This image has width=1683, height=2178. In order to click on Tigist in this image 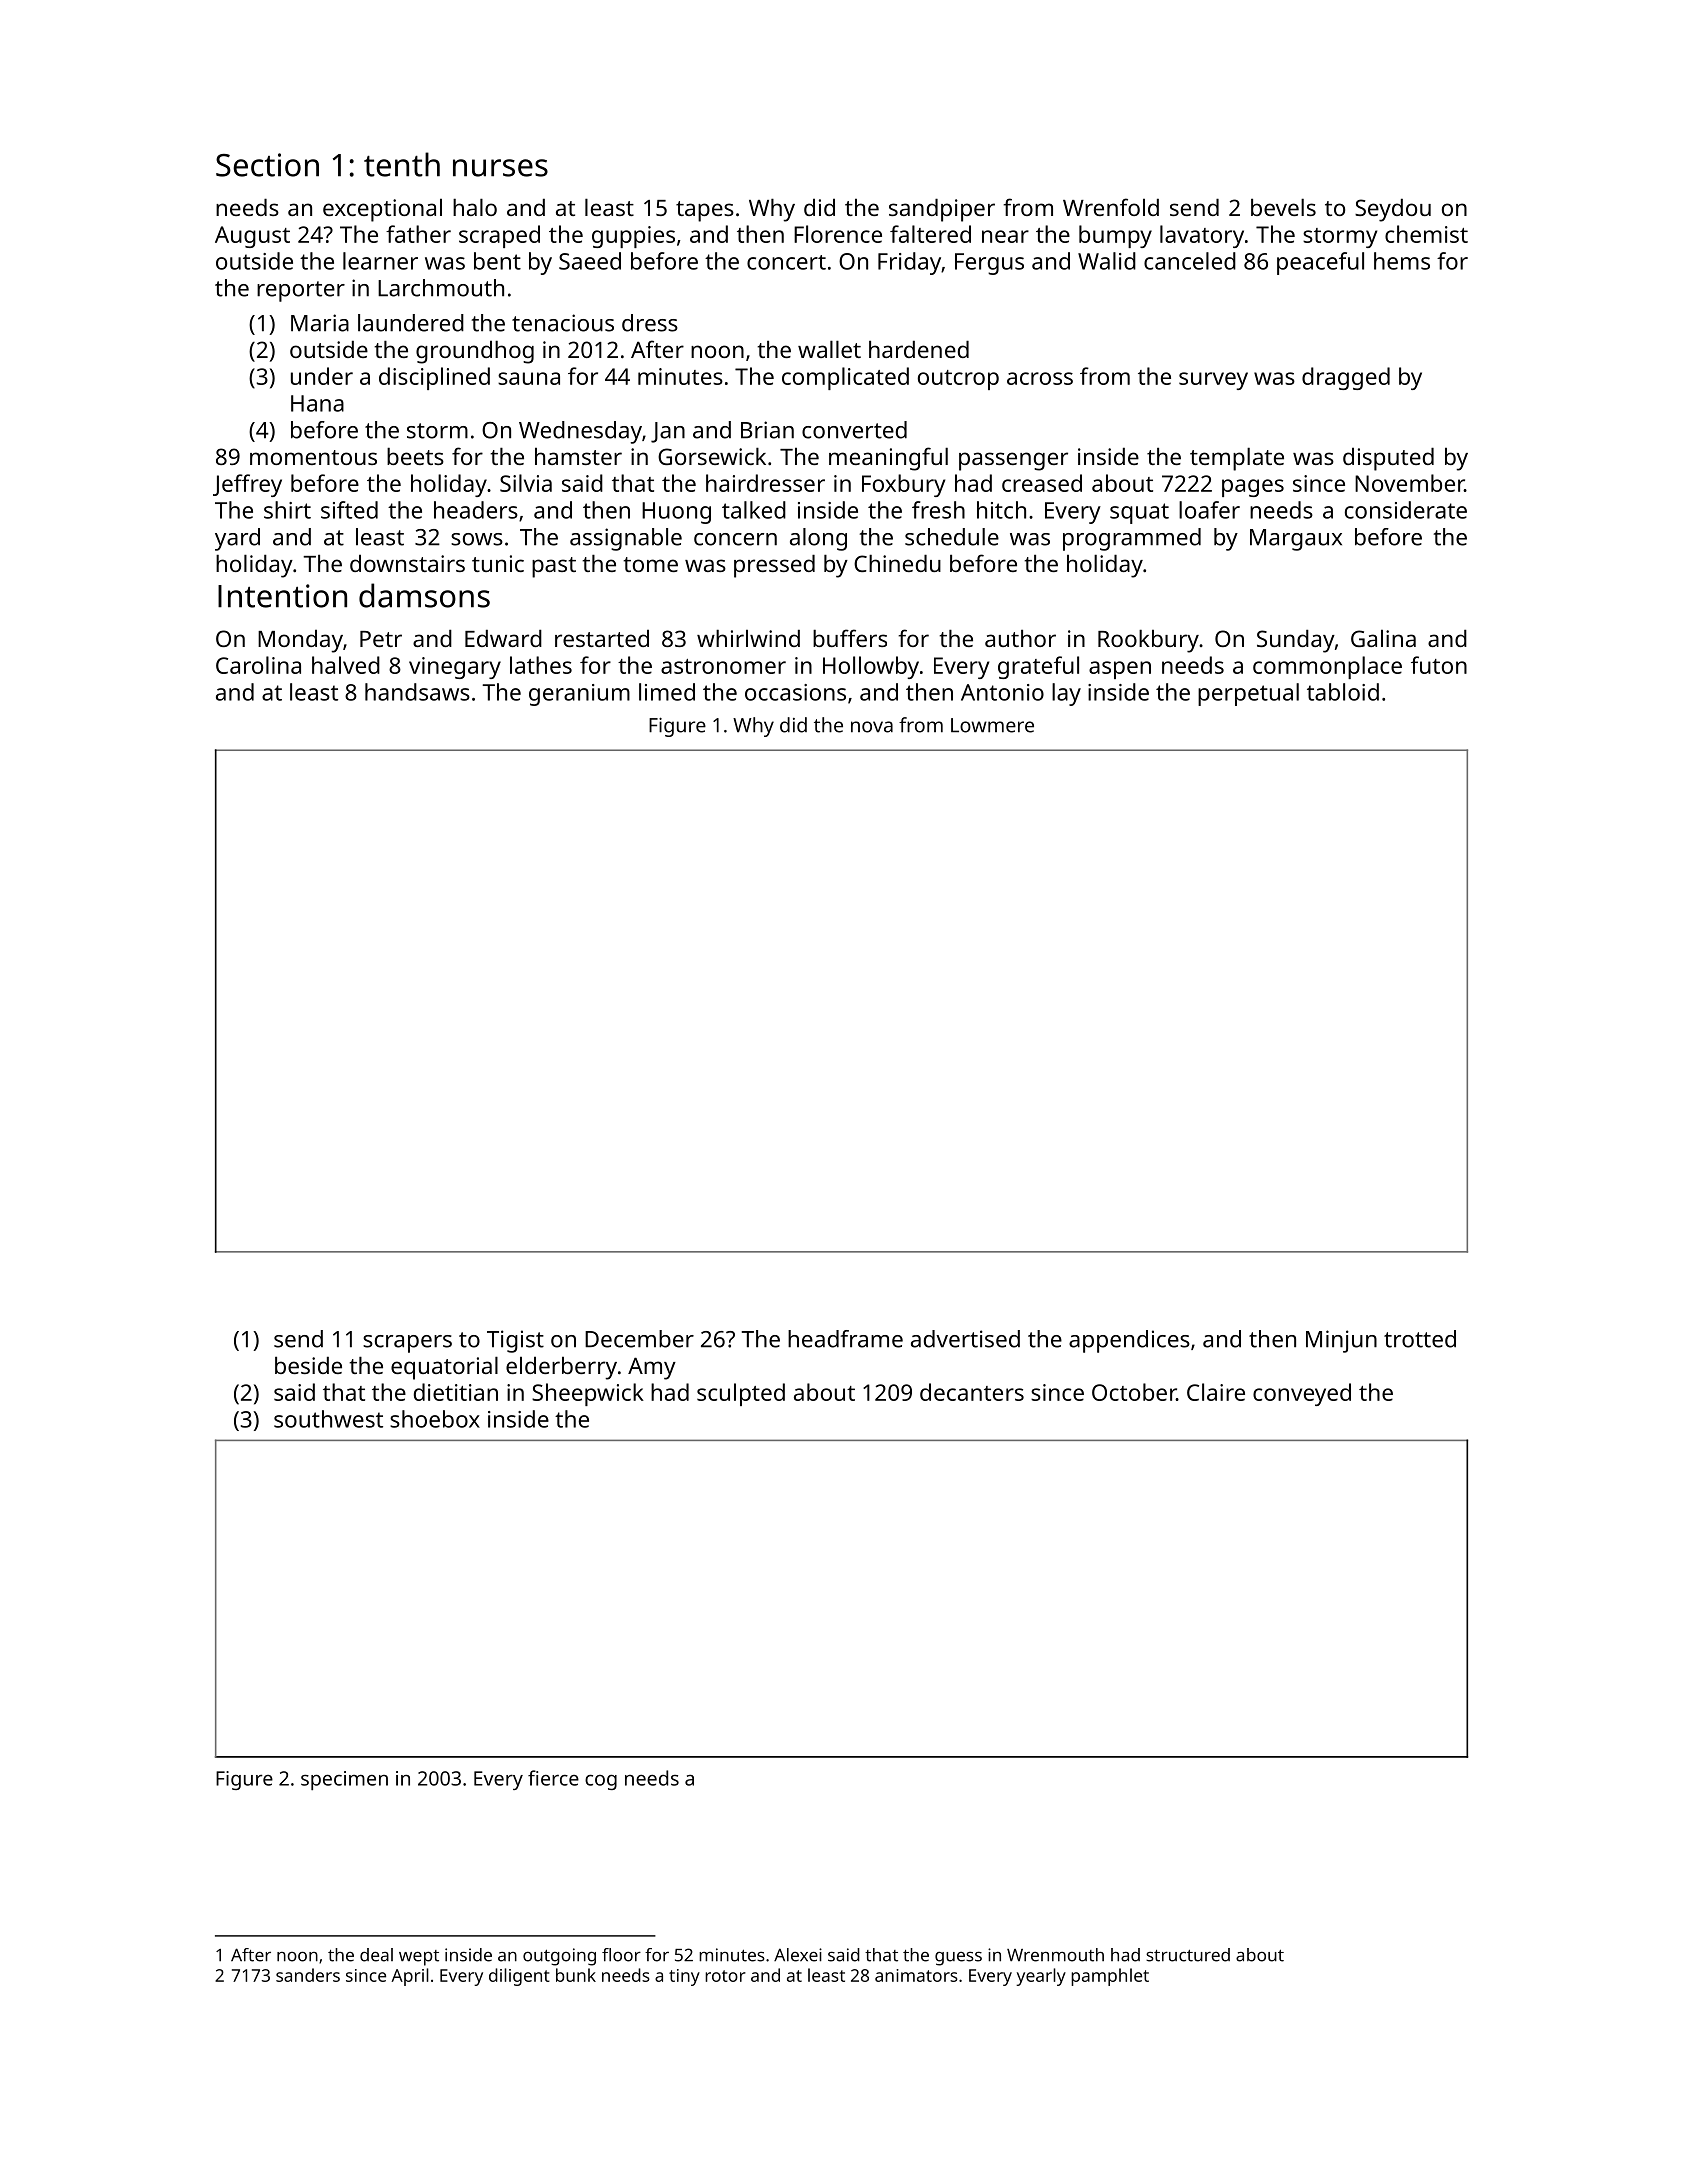, I will do `click(515, 1341)`.
